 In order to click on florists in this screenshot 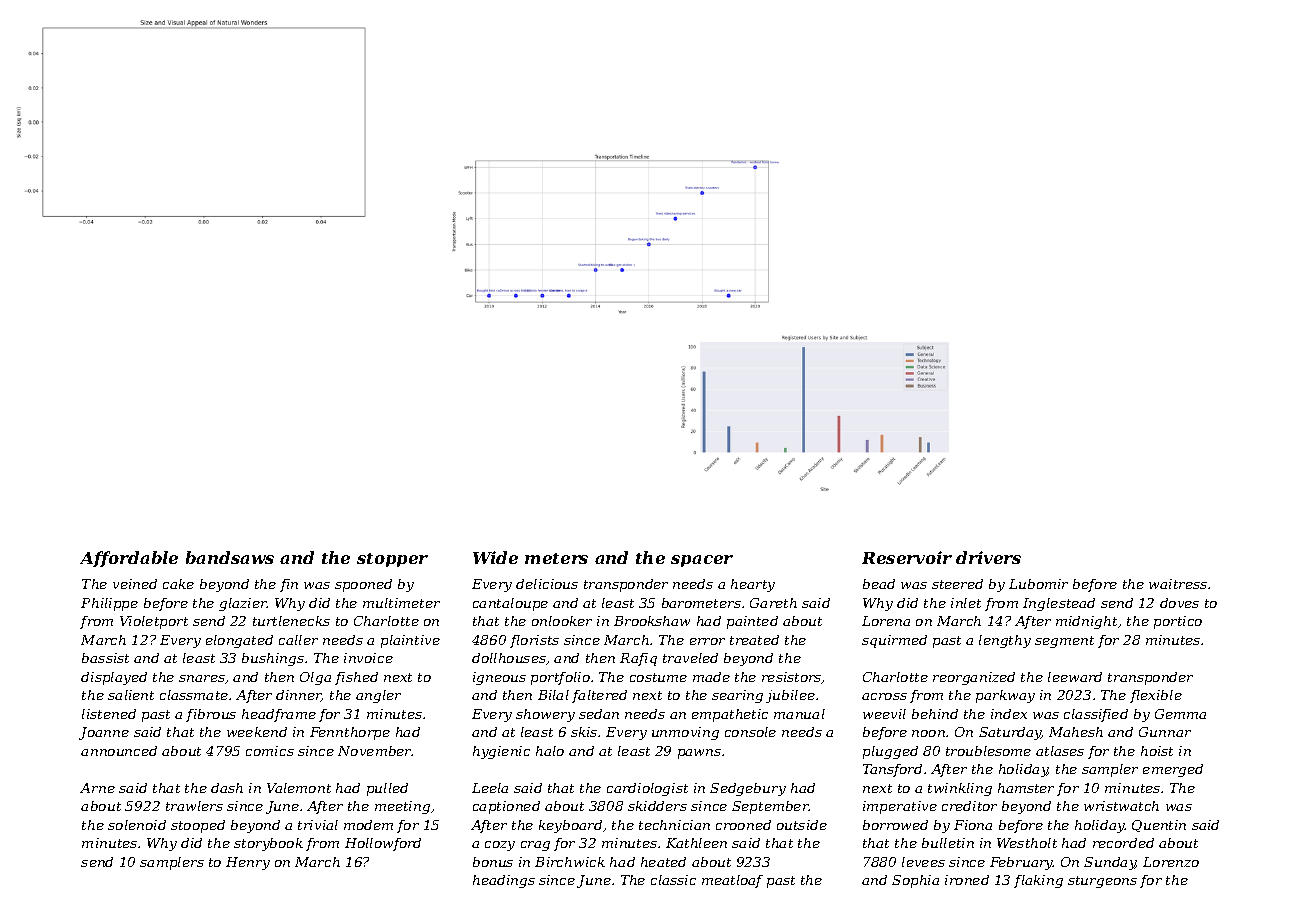, I will do `click(534, 641)`.
